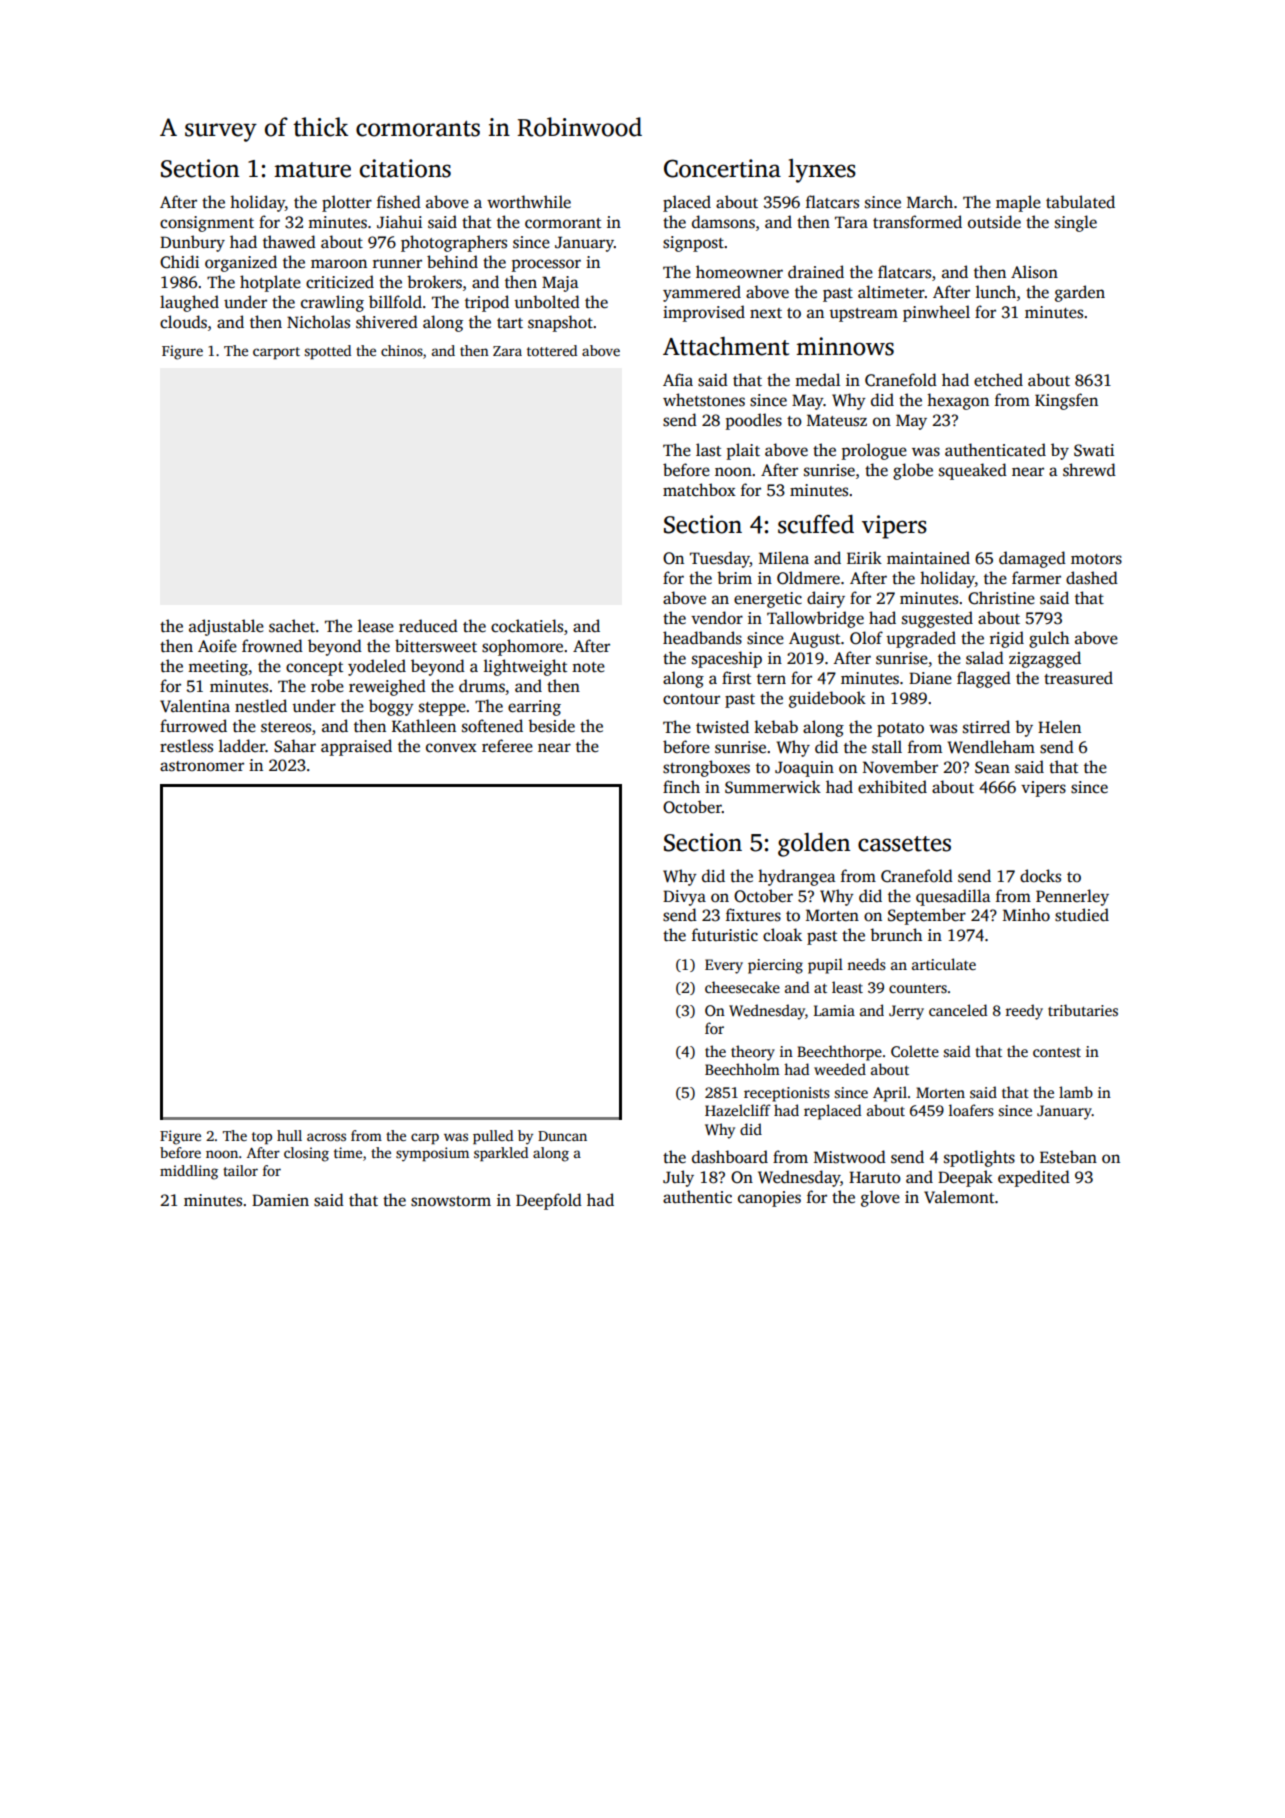  Describe the element at coordinates (376, 626) in the screenshot. I see `lease` at that location.
